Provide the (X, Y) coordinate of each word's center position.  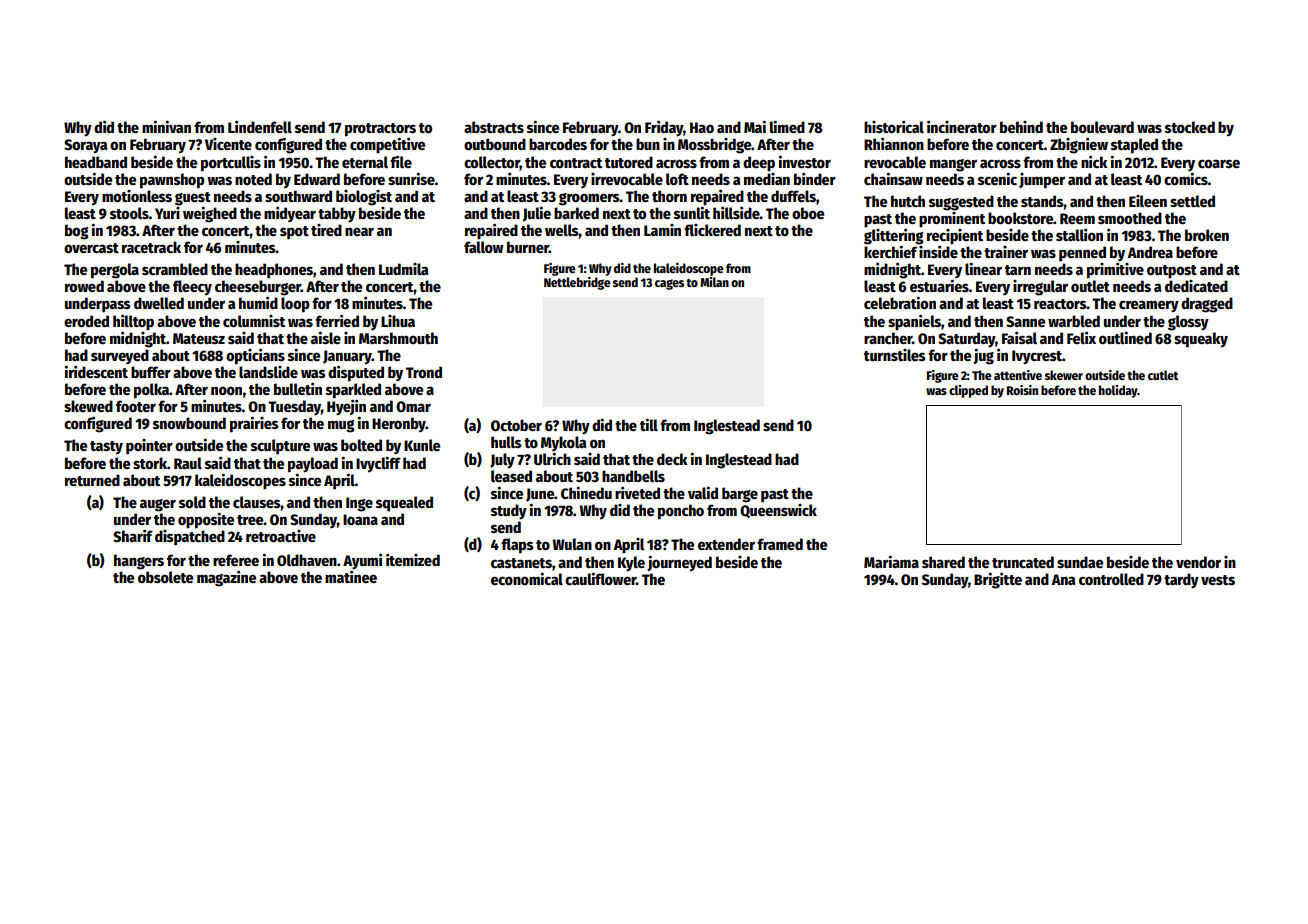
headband (96, 162)
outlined (1125, 338)
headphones (274, 271)
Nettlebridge (577, 283)
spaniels (914, 322)
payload (313, 465)
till (649, 425)
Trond (424, 372)
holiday (1118, 391)
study (509, 512)
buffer (151, 372)
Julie (537, 214)
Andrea (1150, 252)
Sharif (133, 535)
